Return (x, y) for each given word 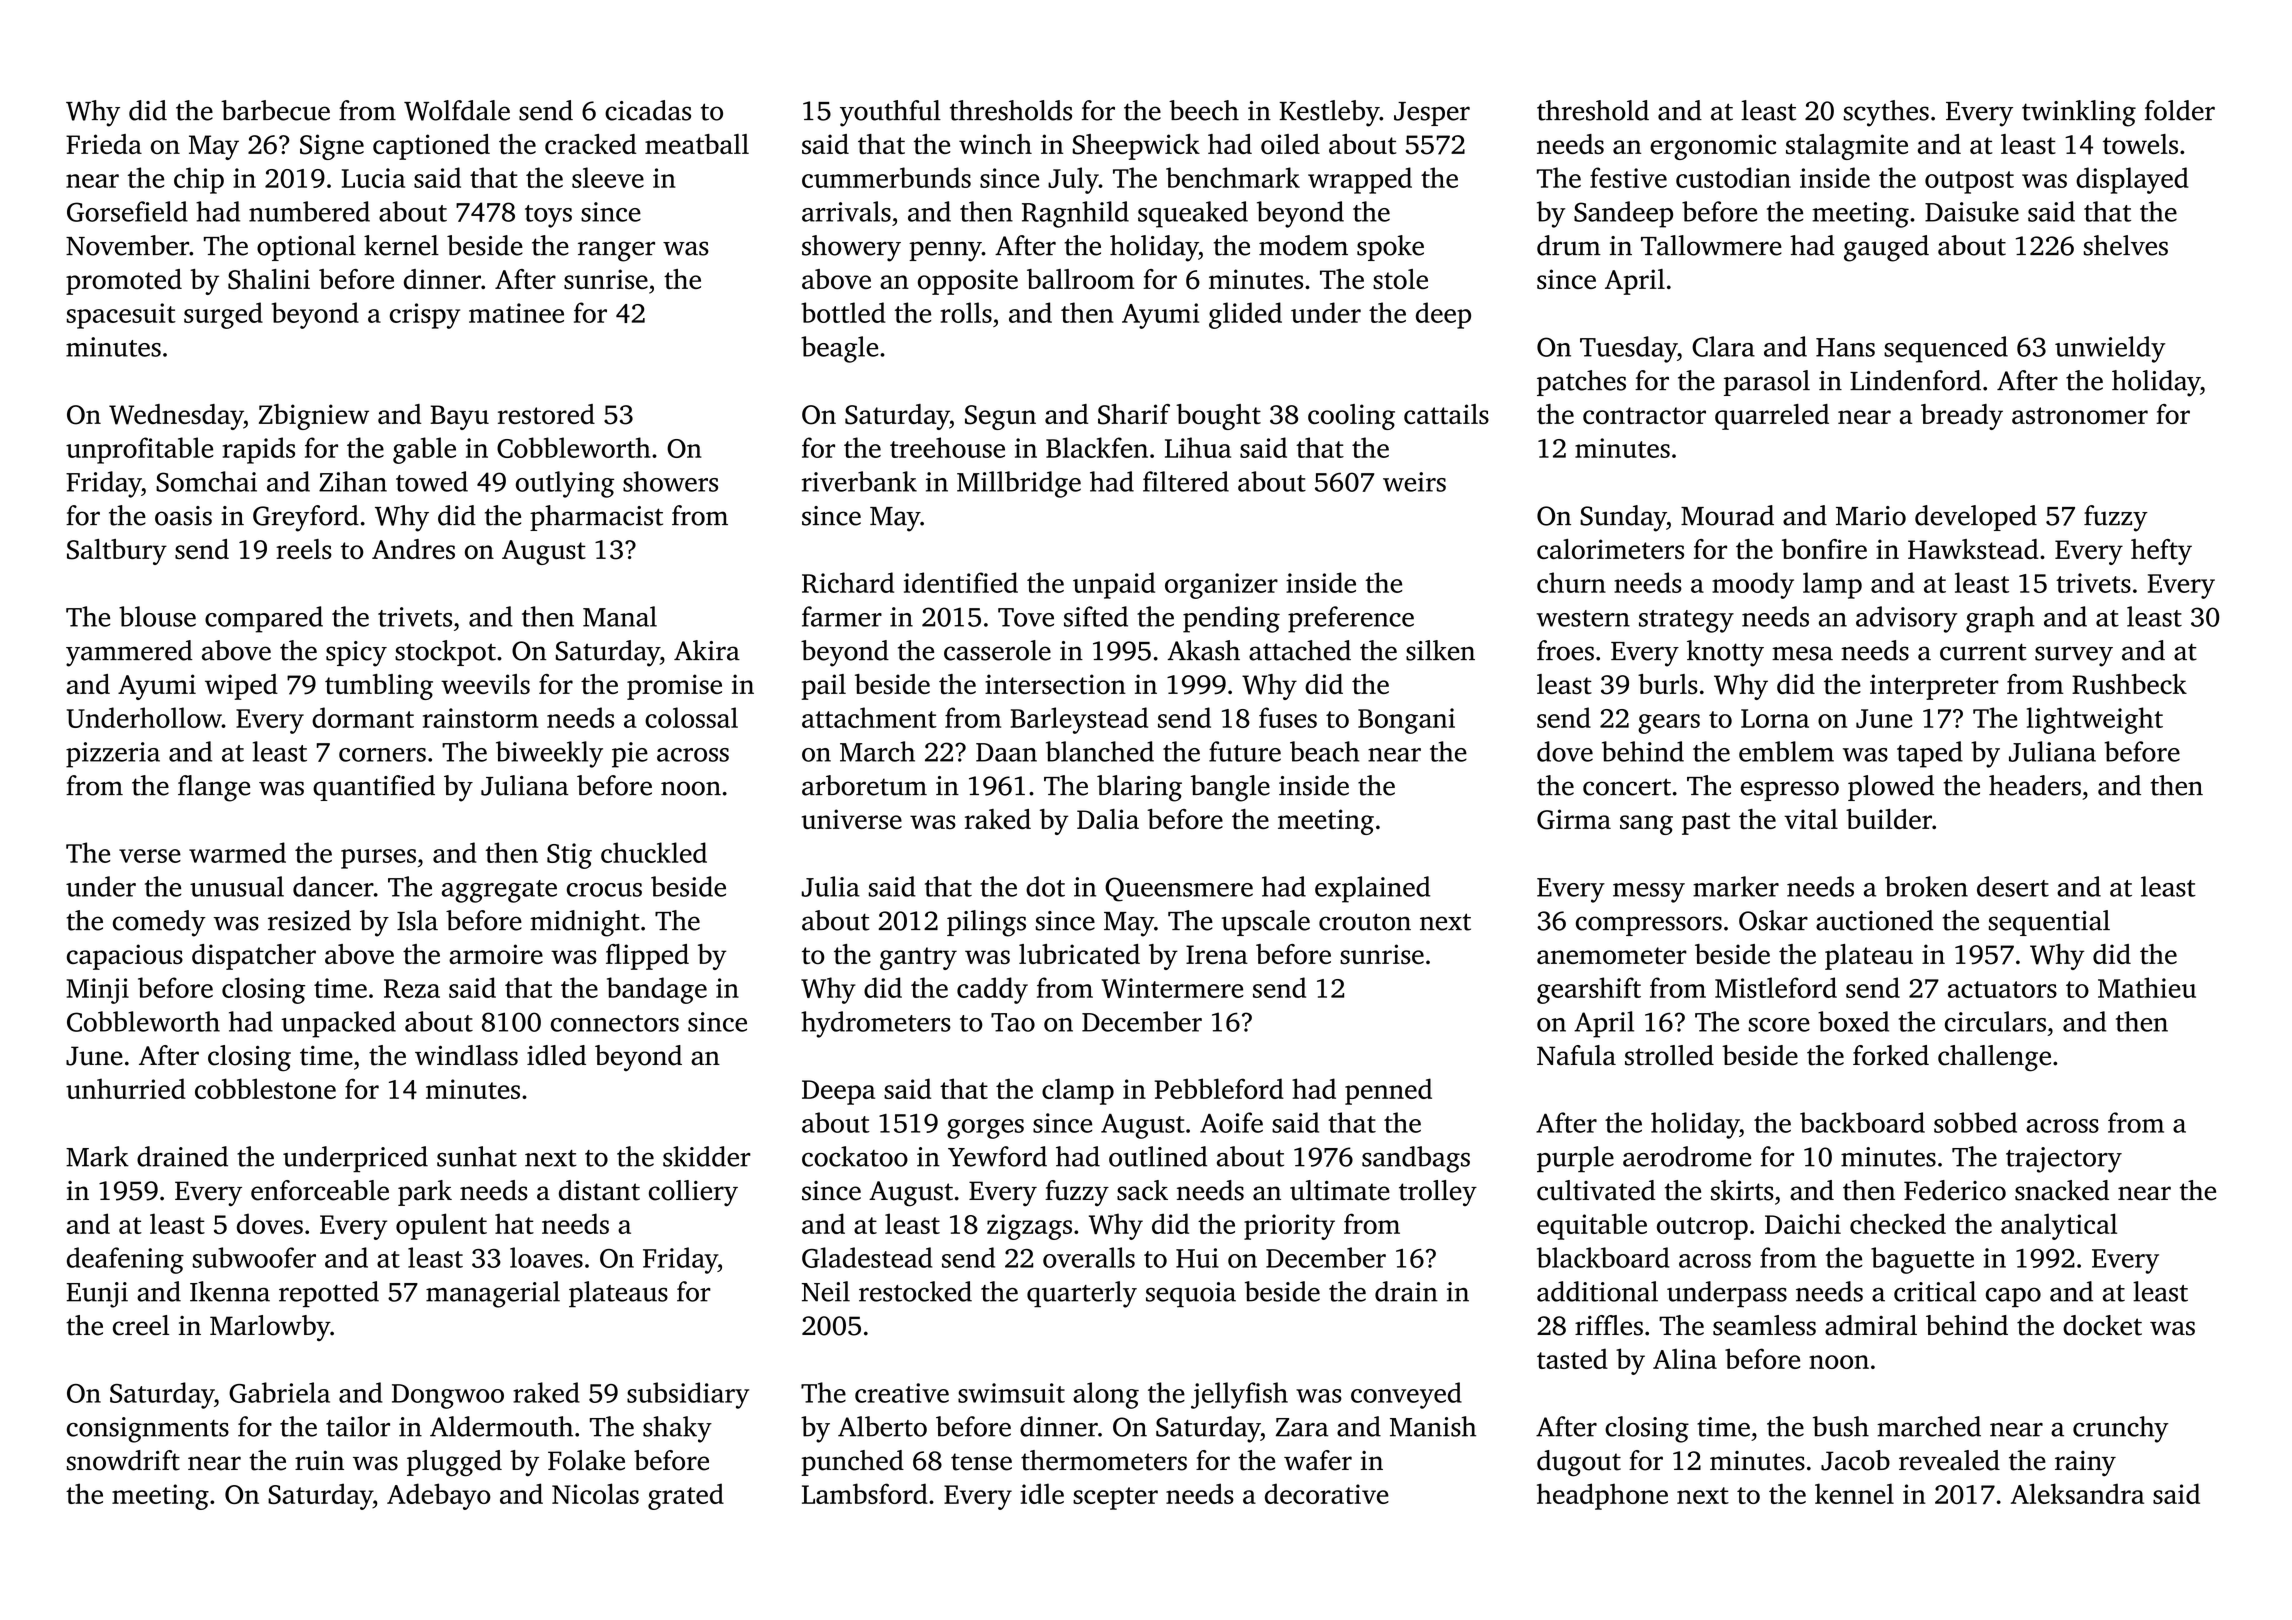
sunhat (477, 1156)
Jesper (1432, 114)
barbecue (275, 110)
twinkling (2079, 113)
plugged (454, 1463)
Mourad (1727, 515)
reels (304, 549)
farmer (842, 616)
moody (1753, 585)
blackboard (1603, 1257)
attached (1300, 650)
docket (2102, 1325)
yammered (129, 653)
